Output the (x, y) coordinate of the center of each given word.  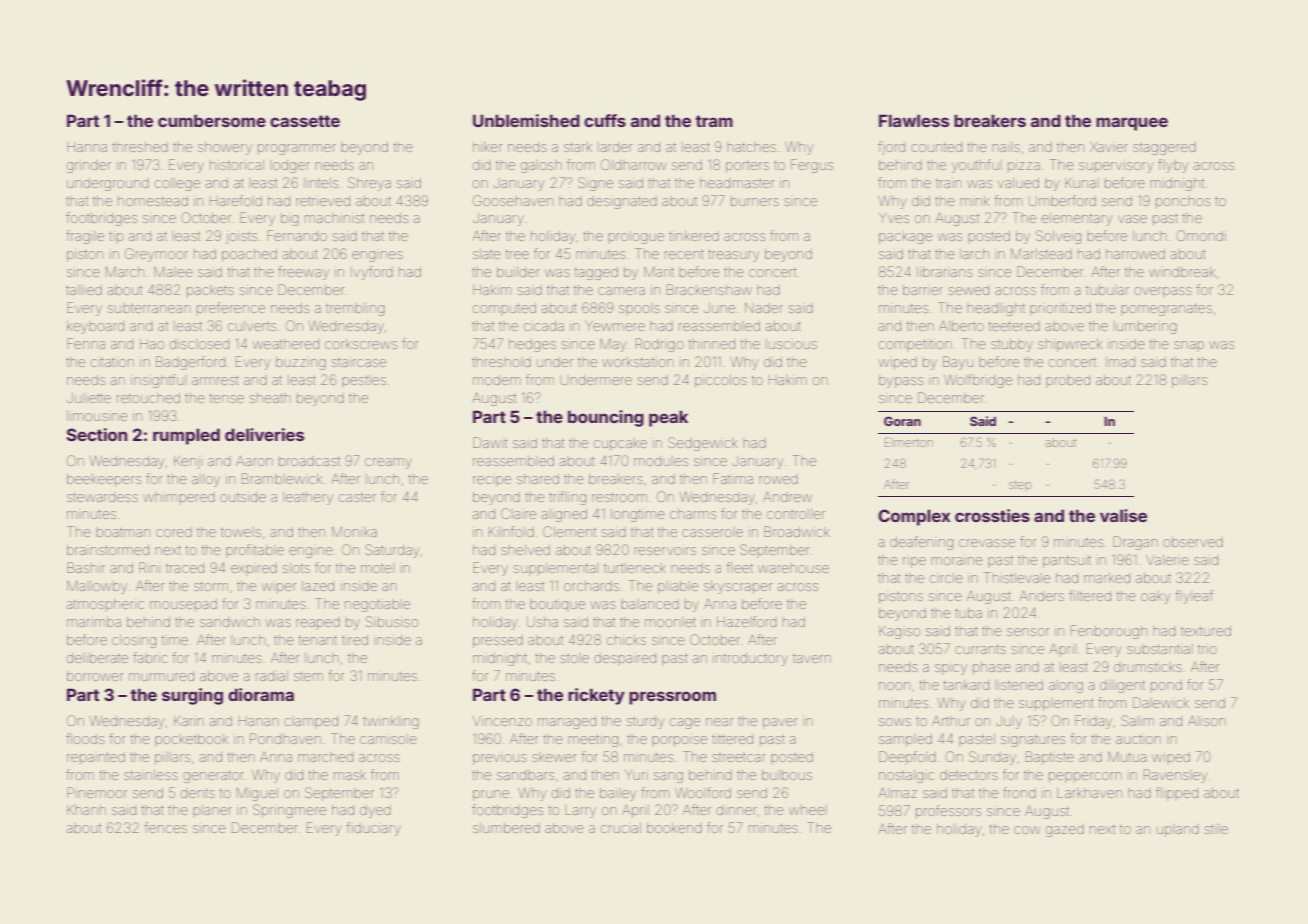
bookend (674, 828)
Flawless (914, 120)
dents (198, 793)
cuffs (605, 120)
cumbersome (212, 121)
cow (1027, 830)
